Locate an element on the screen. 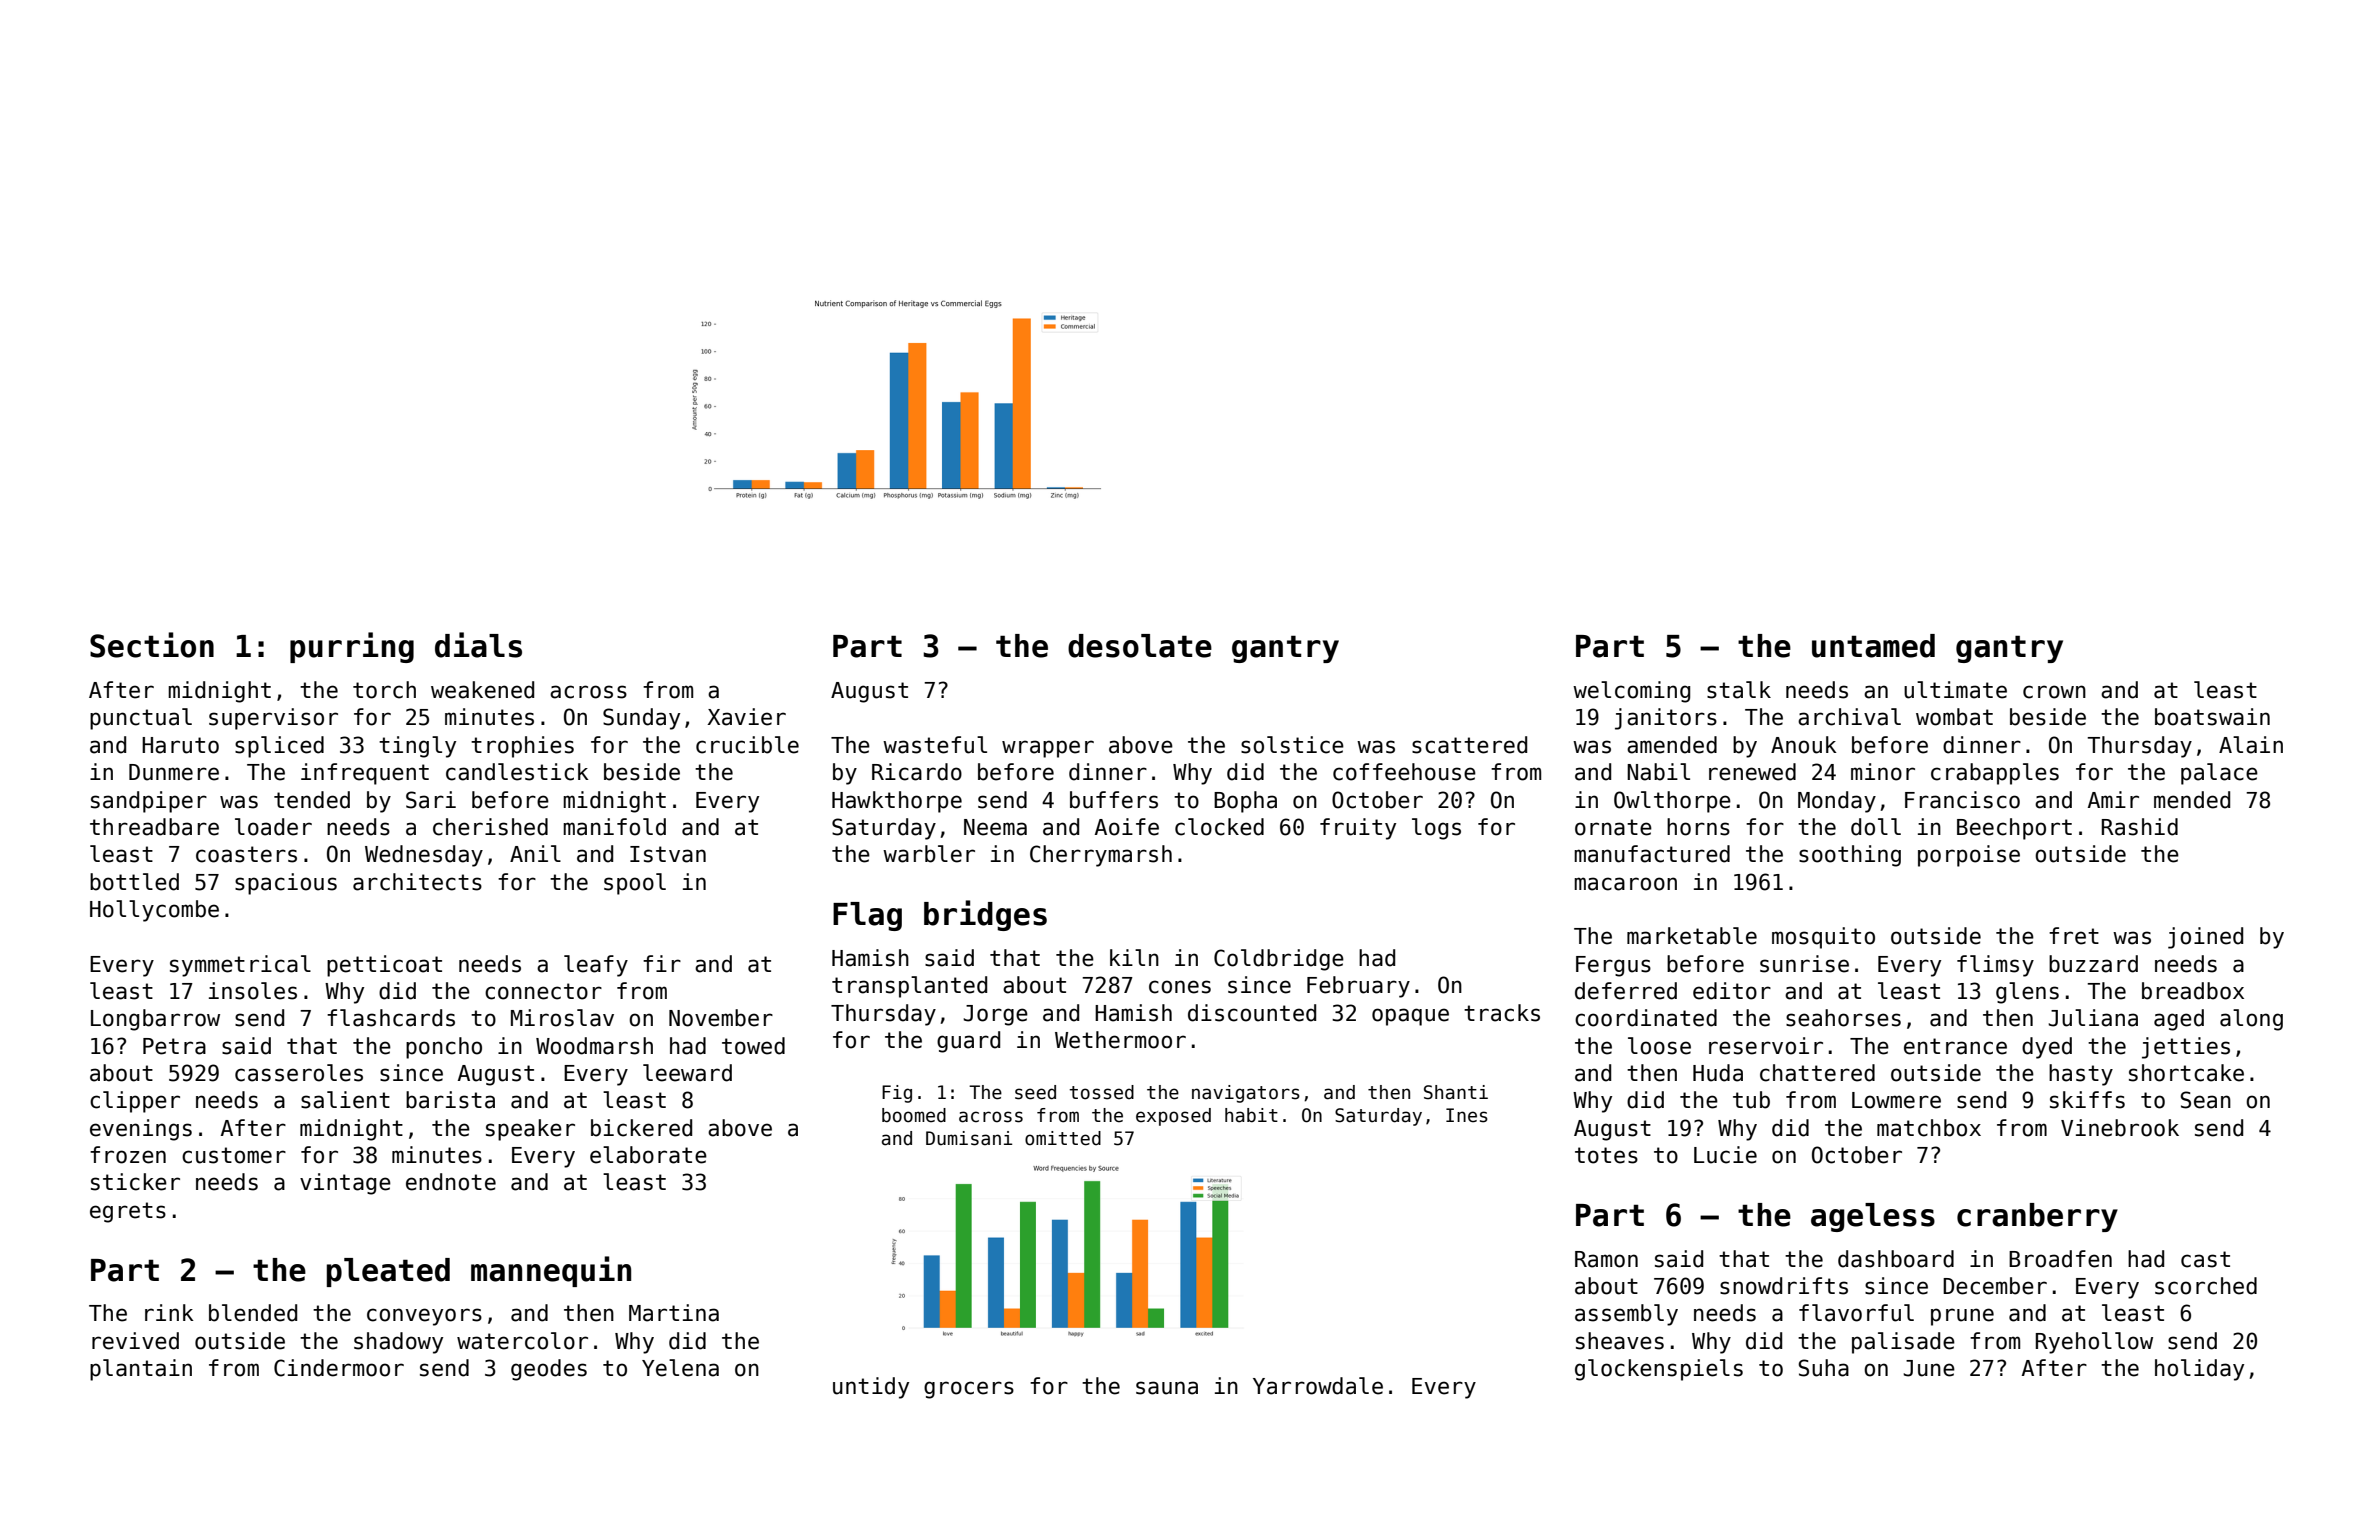 The width and height of the screenshot is (2380, 1540). leafy is located at coordinates (596, 966).
